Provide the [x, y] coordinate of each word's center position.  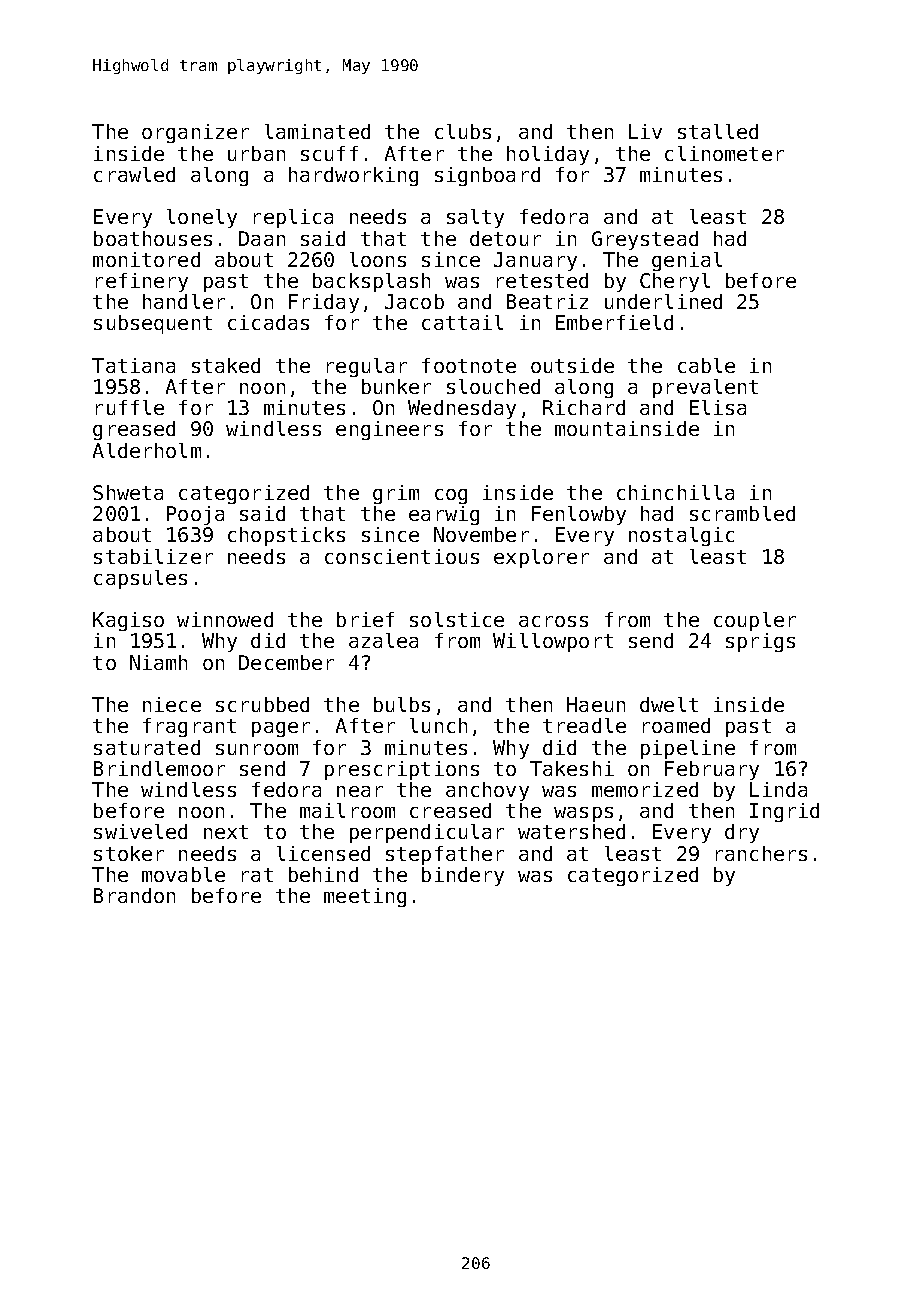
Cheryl [675, 282]
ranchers [761, 853]
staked [226, 365]
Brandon [134, 895]
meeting [365, 897]
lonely [202, 218]
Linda [778, 789]
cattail [462, 322]
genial [687, 261]
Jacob [414, 301]
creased [450, 810]
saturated [147, 747]
